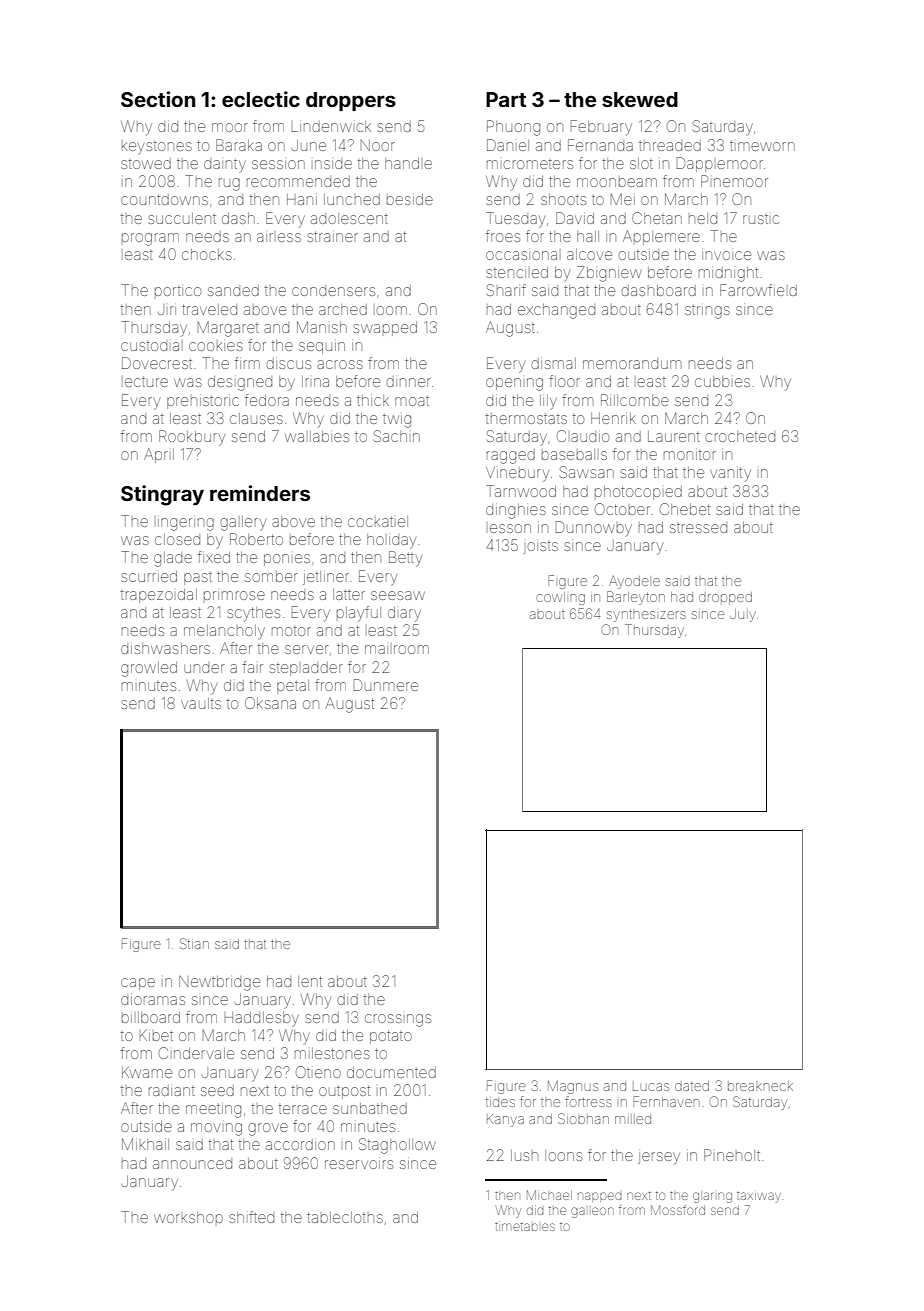  I want to click on July, so click(743, 615).
